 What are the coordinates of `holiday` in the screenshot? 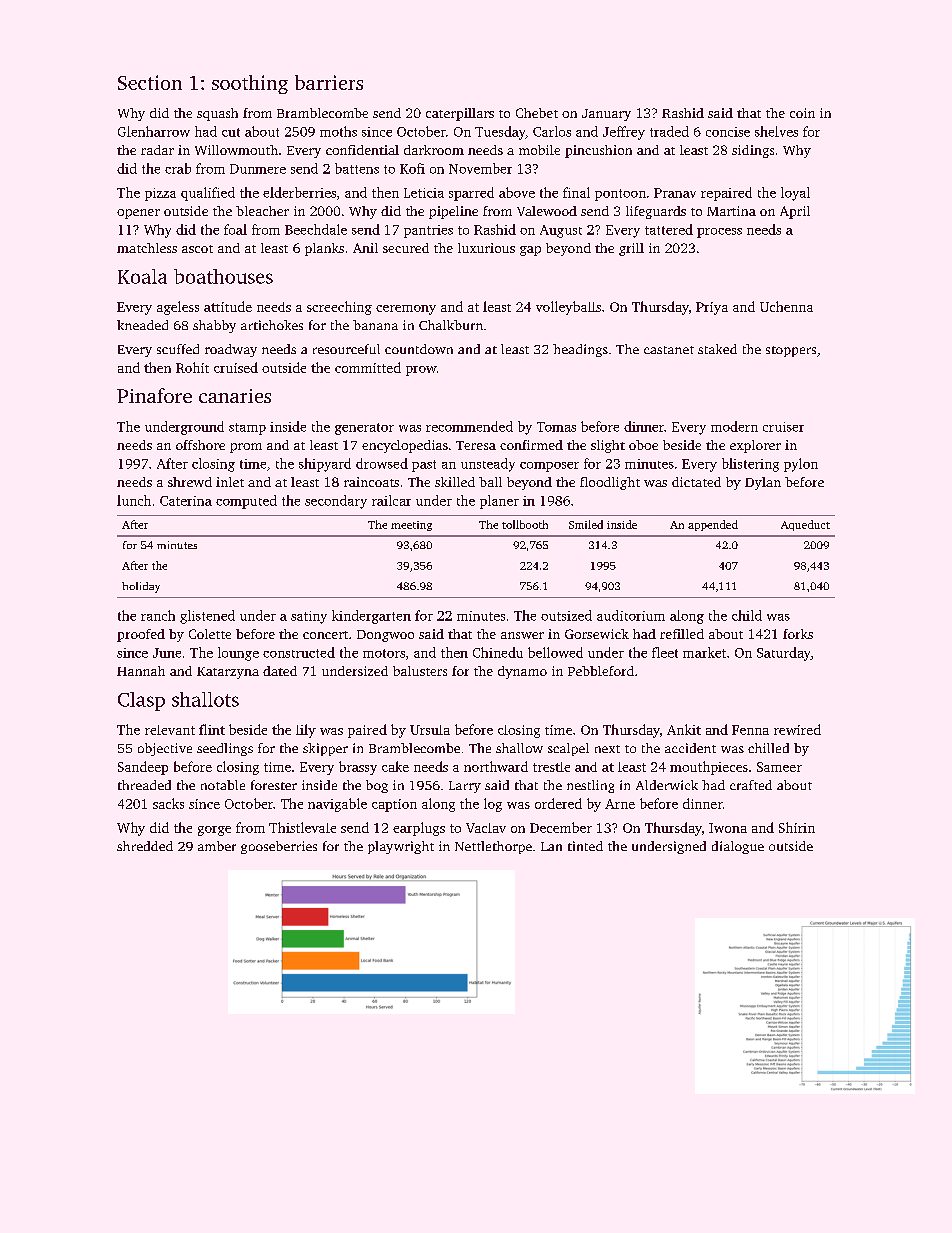 It's located at (141, 587).
